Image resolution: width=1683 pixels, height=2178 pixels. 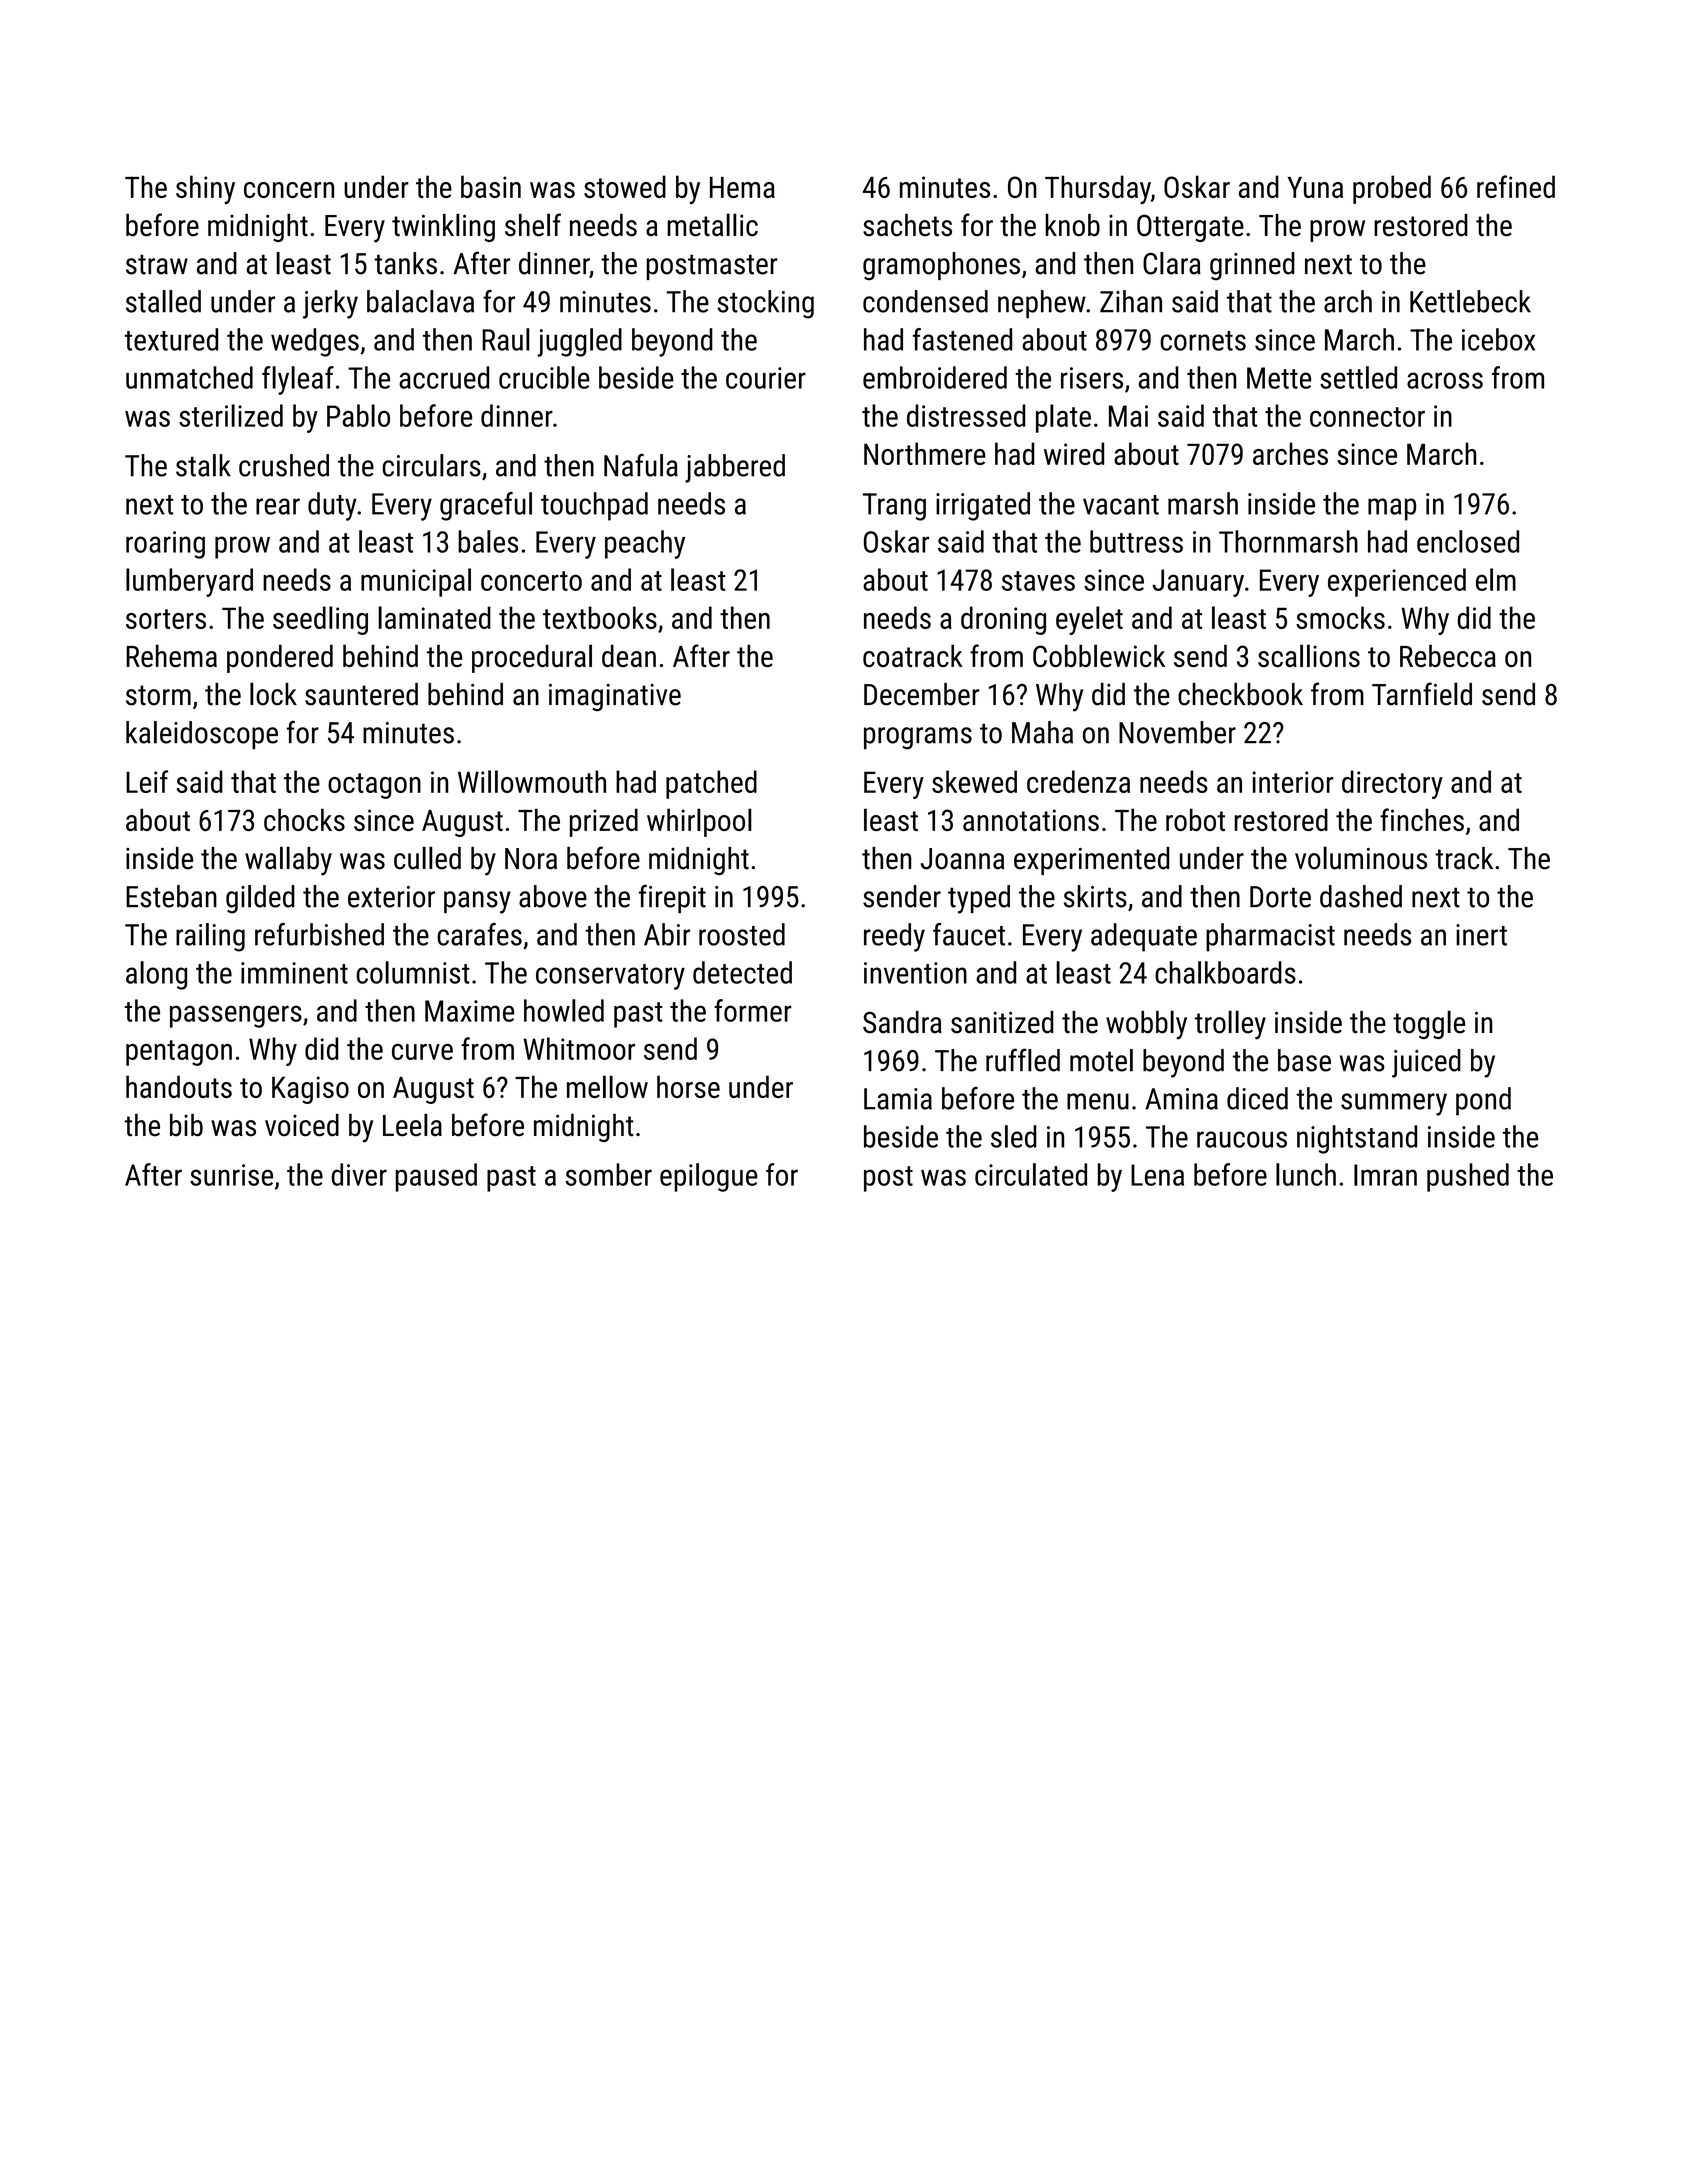 I want to click on settled, so click(x=1358, y=377).
